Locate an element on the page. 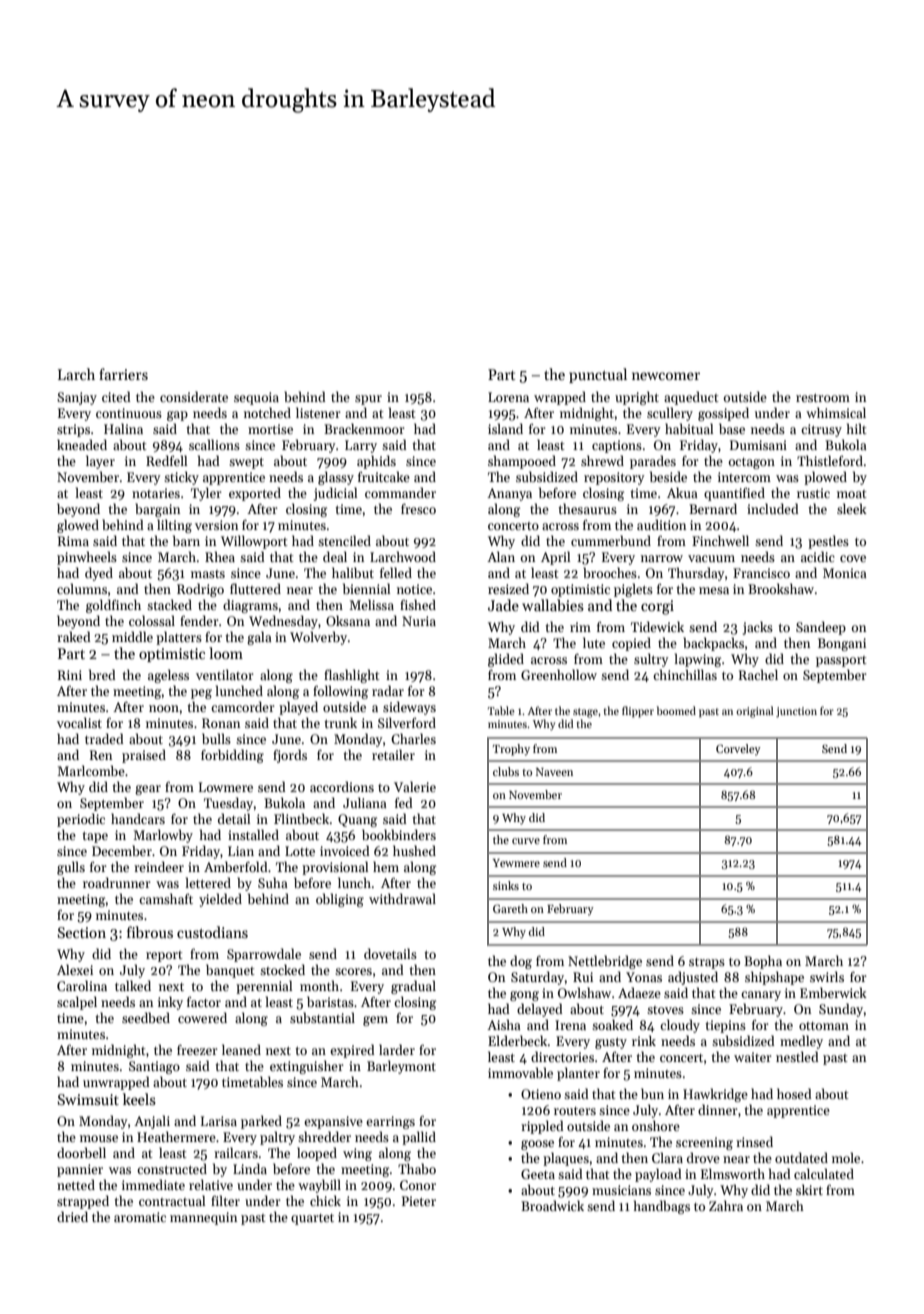 The image size is (924, 1314). restroom is located at coordinates (823, 398).
